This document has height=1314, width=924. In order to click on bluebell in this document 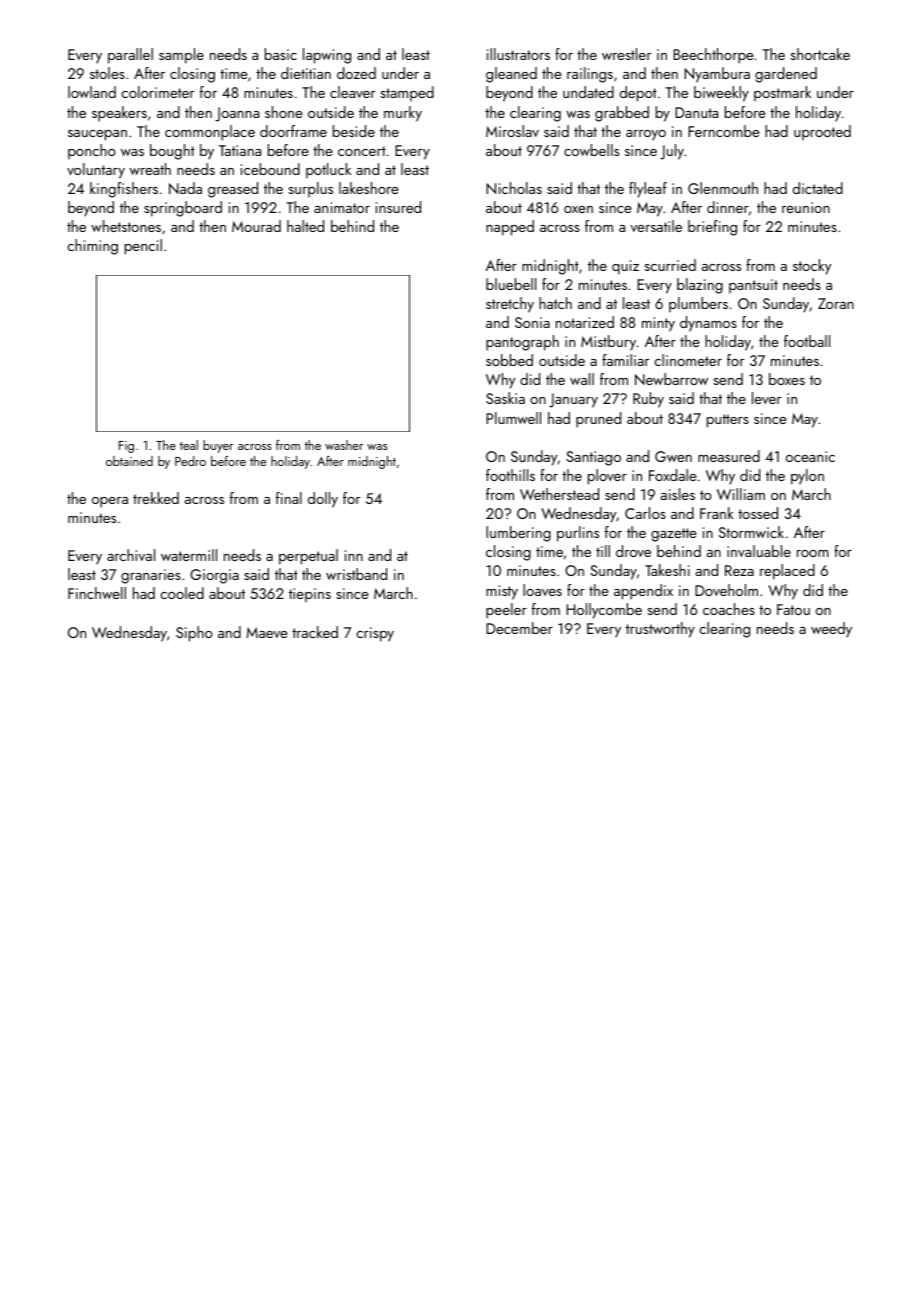, I will do `click(511, 284)`.
